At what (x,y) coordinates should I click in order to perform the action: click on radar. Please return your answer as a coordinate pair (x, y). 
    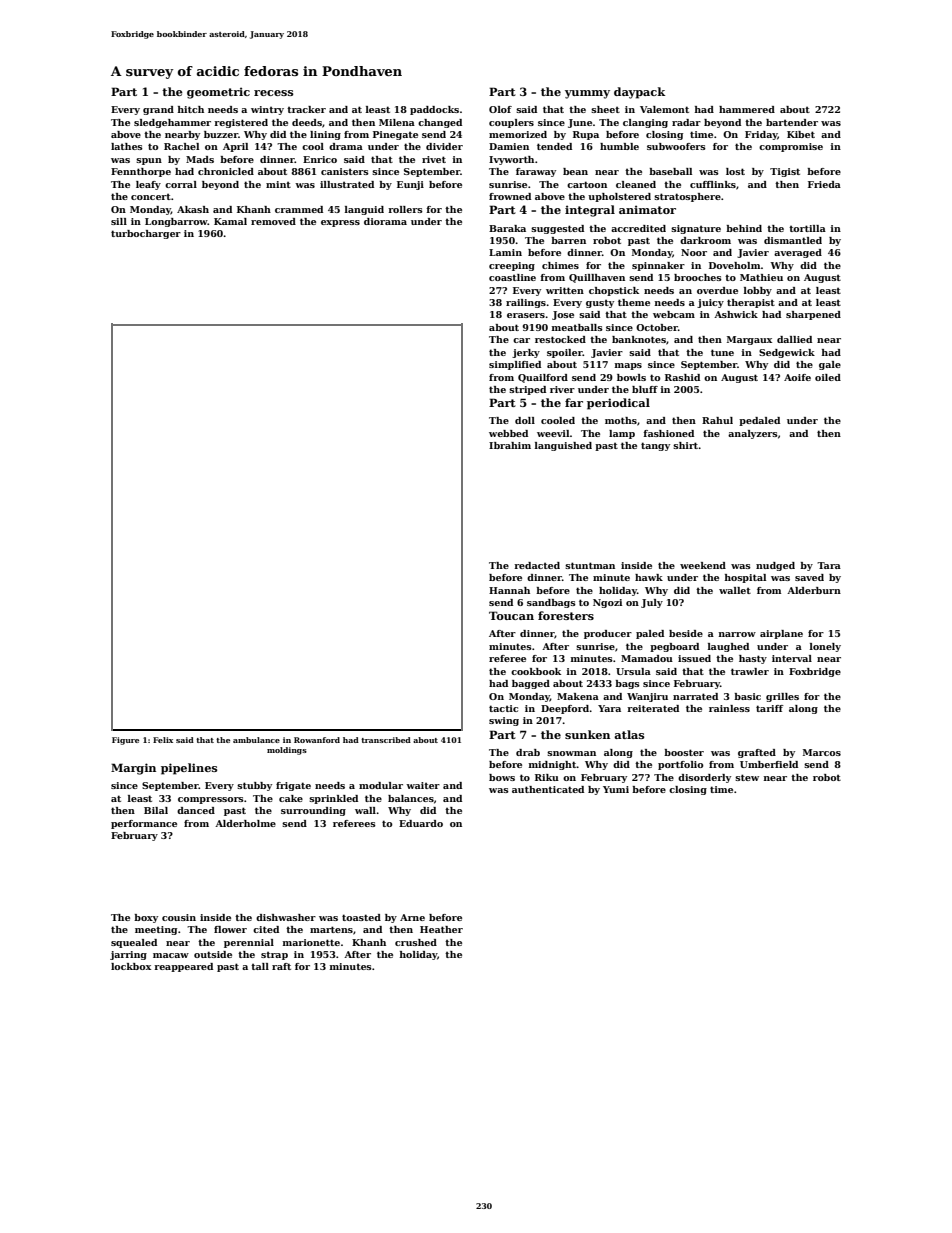
    Looking at the image, I should click on (686, 122).
